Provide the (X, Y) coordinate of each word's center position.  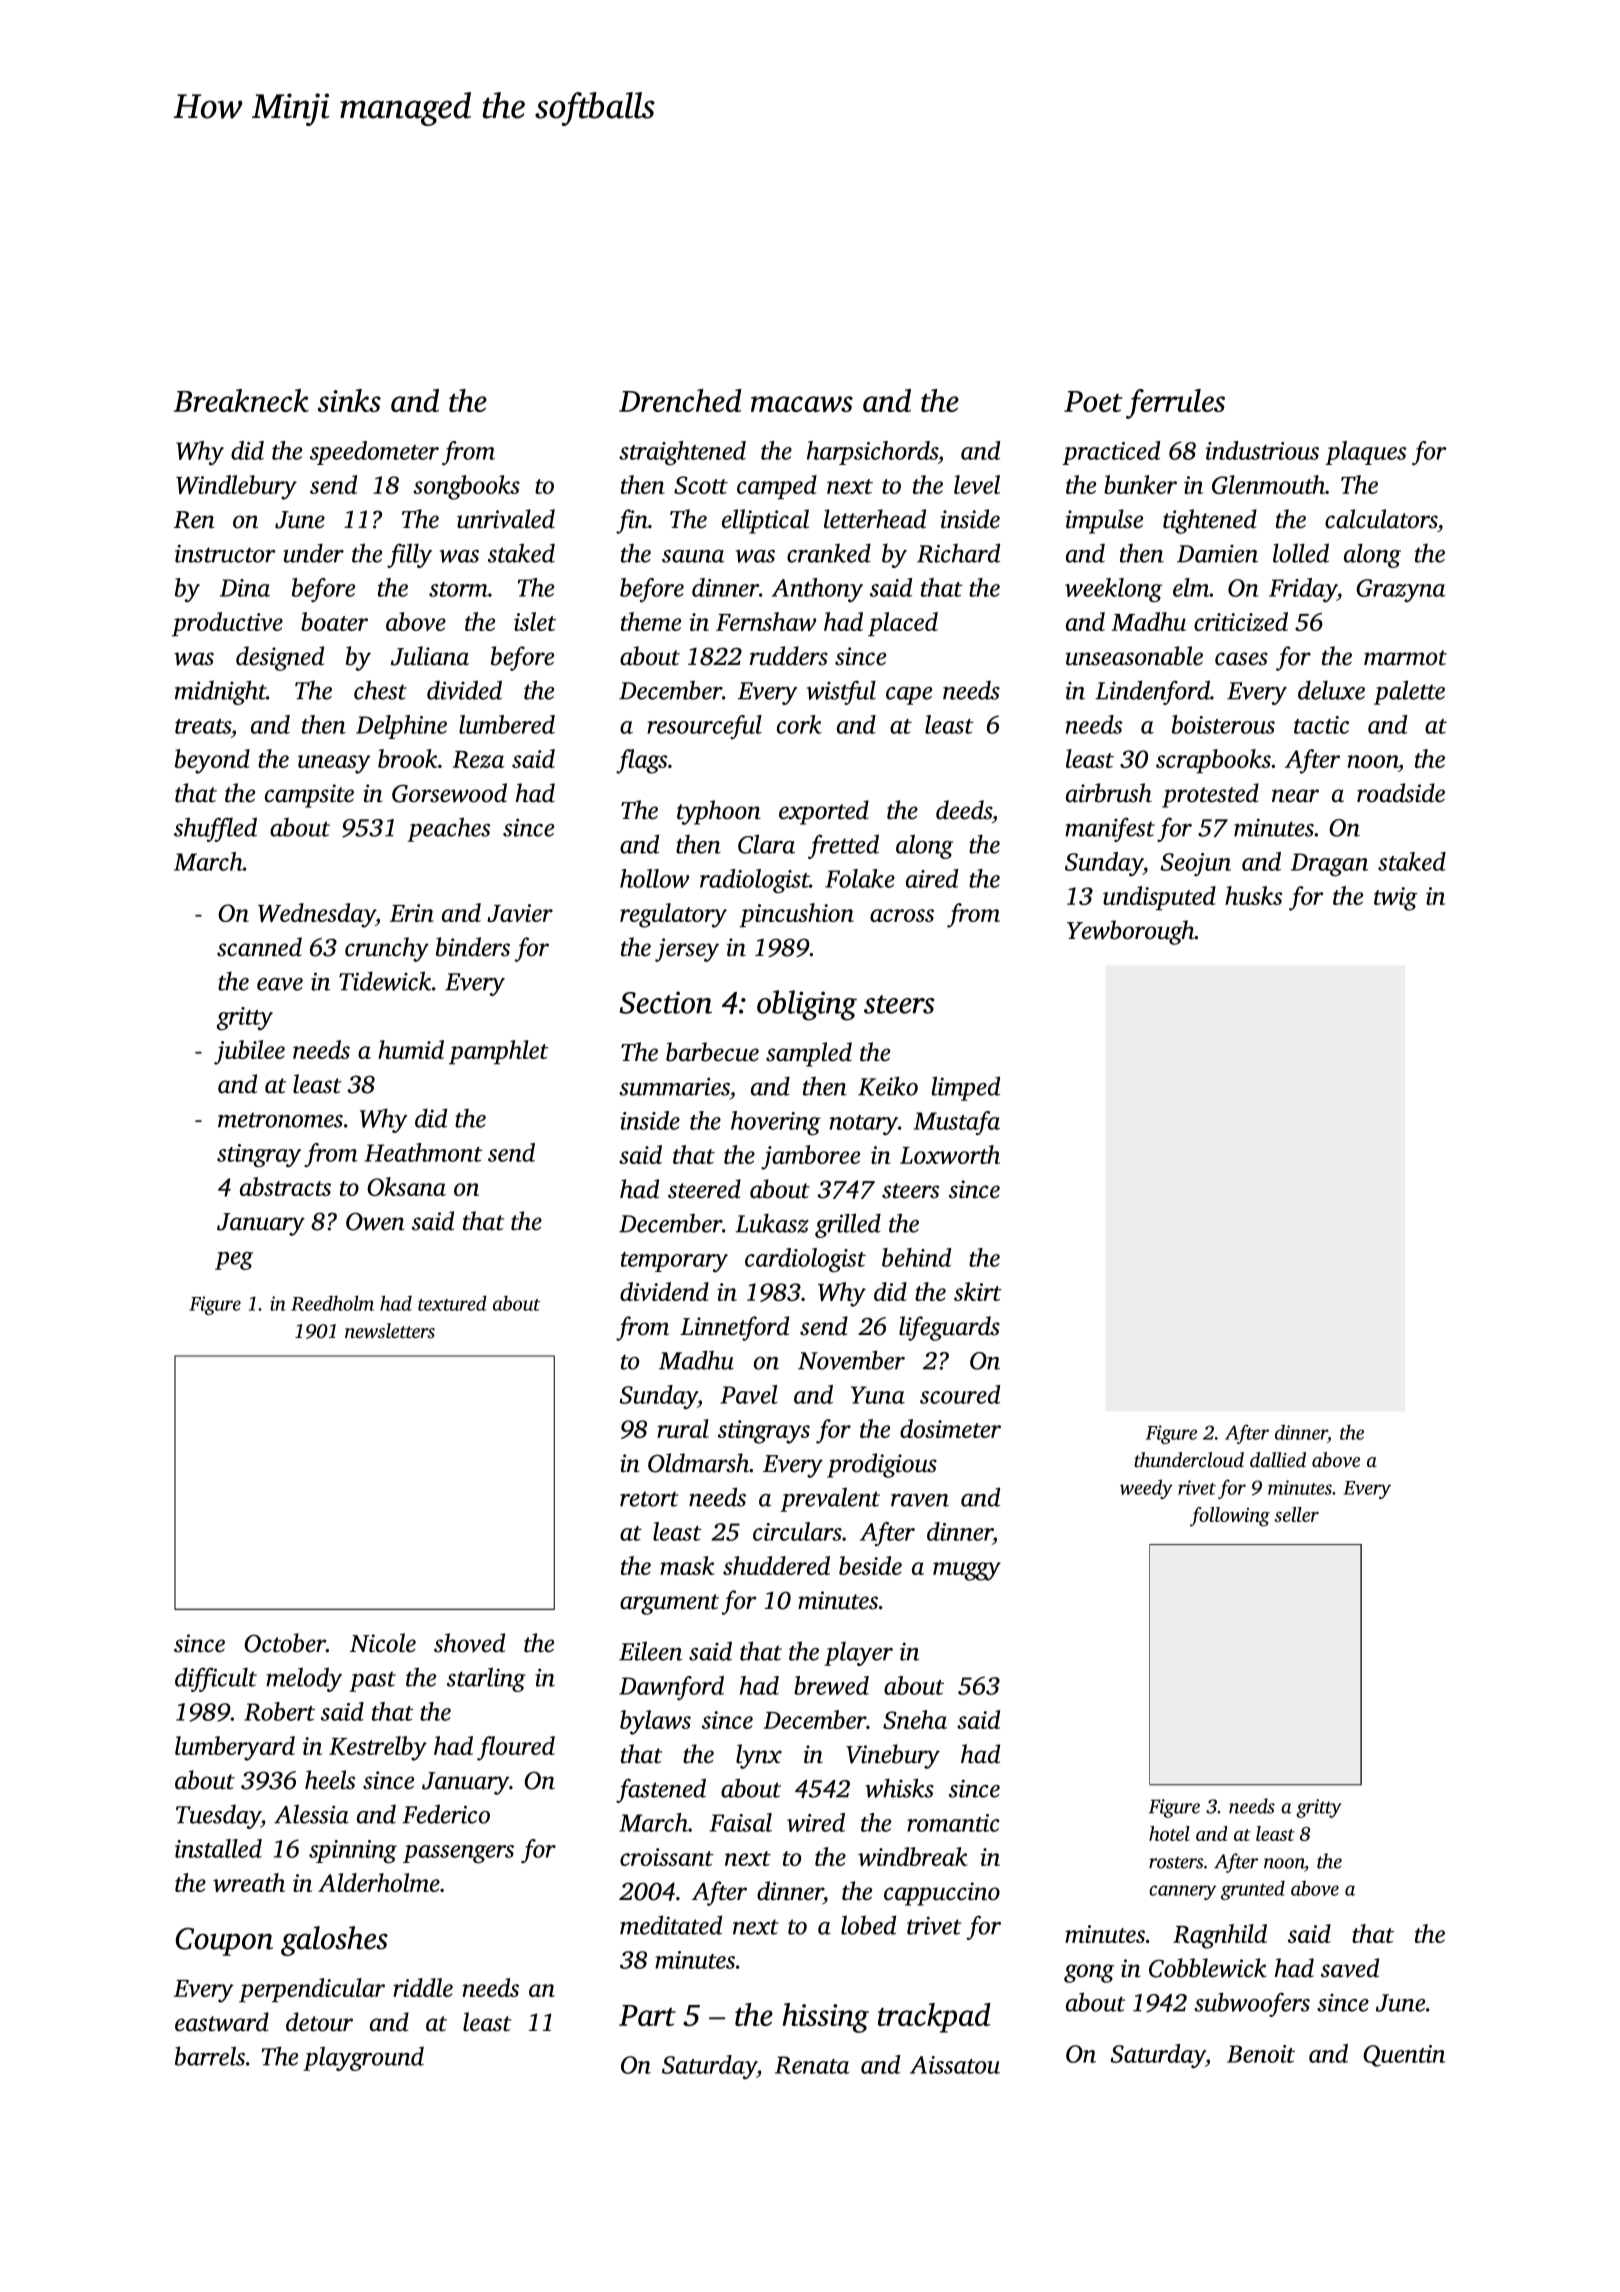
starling (486, 1679)
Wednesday (317, 915)
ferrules (1175, 404)
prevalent (830, 1499)
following (1230, 1517)
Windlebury (236, 487)
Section (665, 1002)
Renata (812, 2065)
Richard (958, 553)
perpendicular (312, 1990)
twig (1395, 899)
